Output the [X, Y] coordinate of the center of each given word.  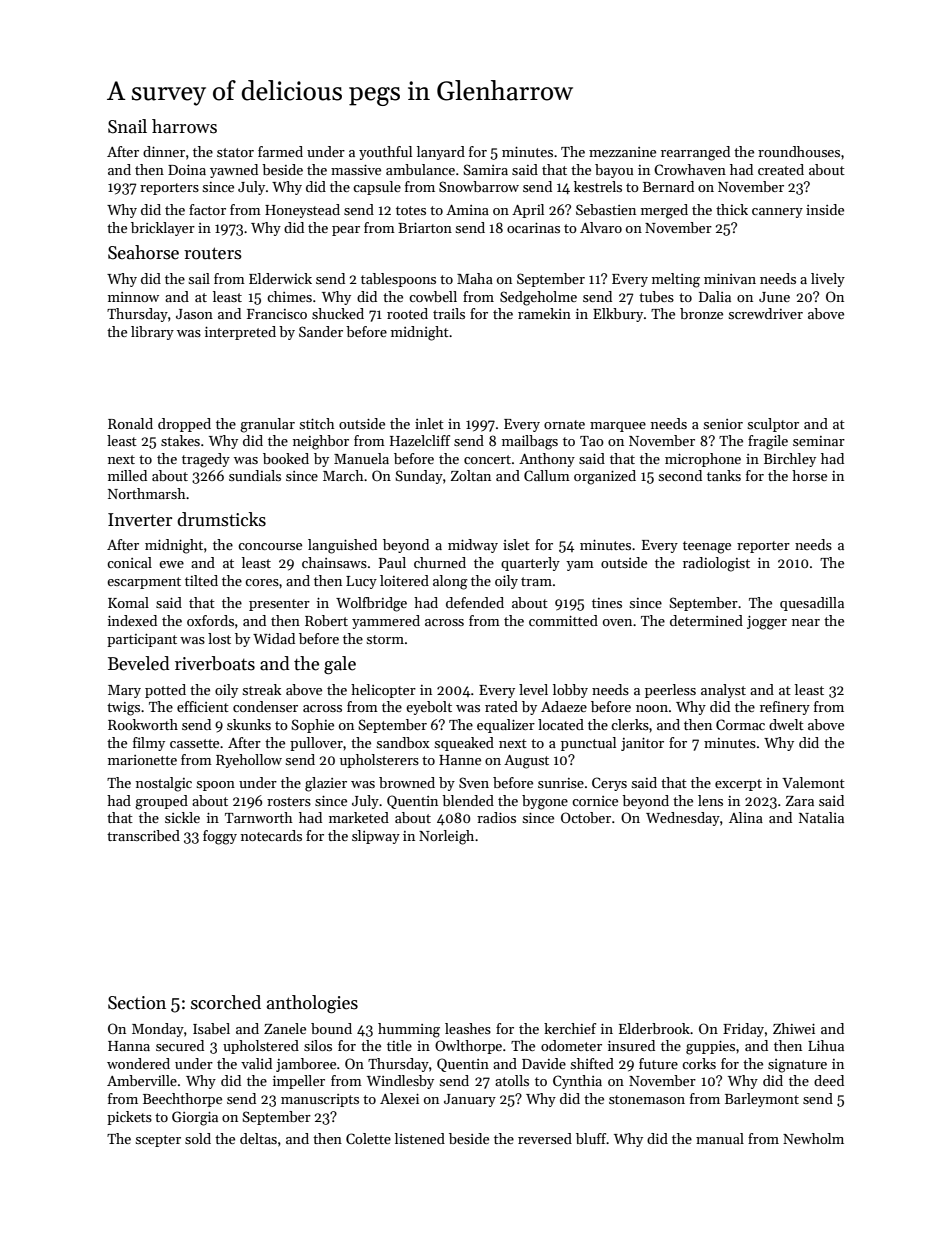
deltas [258, 1138]
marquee [618, 427]
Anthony [547, 460]
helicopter [383, 691]
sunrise [561, 783]
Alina [746, 817]
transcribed [143, 835]
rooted [407, 313]
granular [267, 425]
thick [732, 209]
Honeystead [302, 211]
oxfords [210, 620]
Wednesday [683, 819]
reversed [545, 1138]
